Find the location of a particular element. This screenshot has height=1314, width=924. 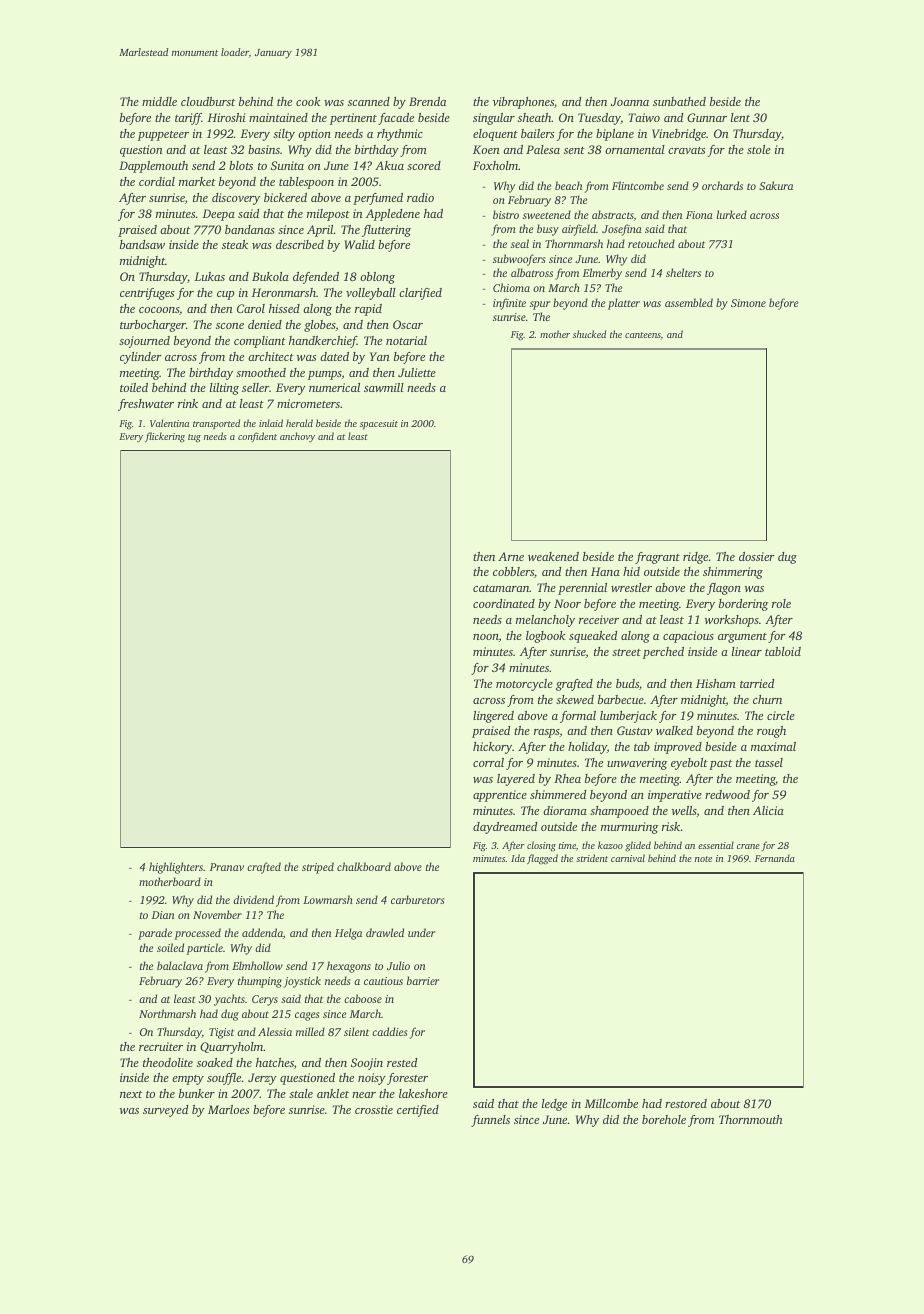

dossier is located at coordinates (757, 556).
